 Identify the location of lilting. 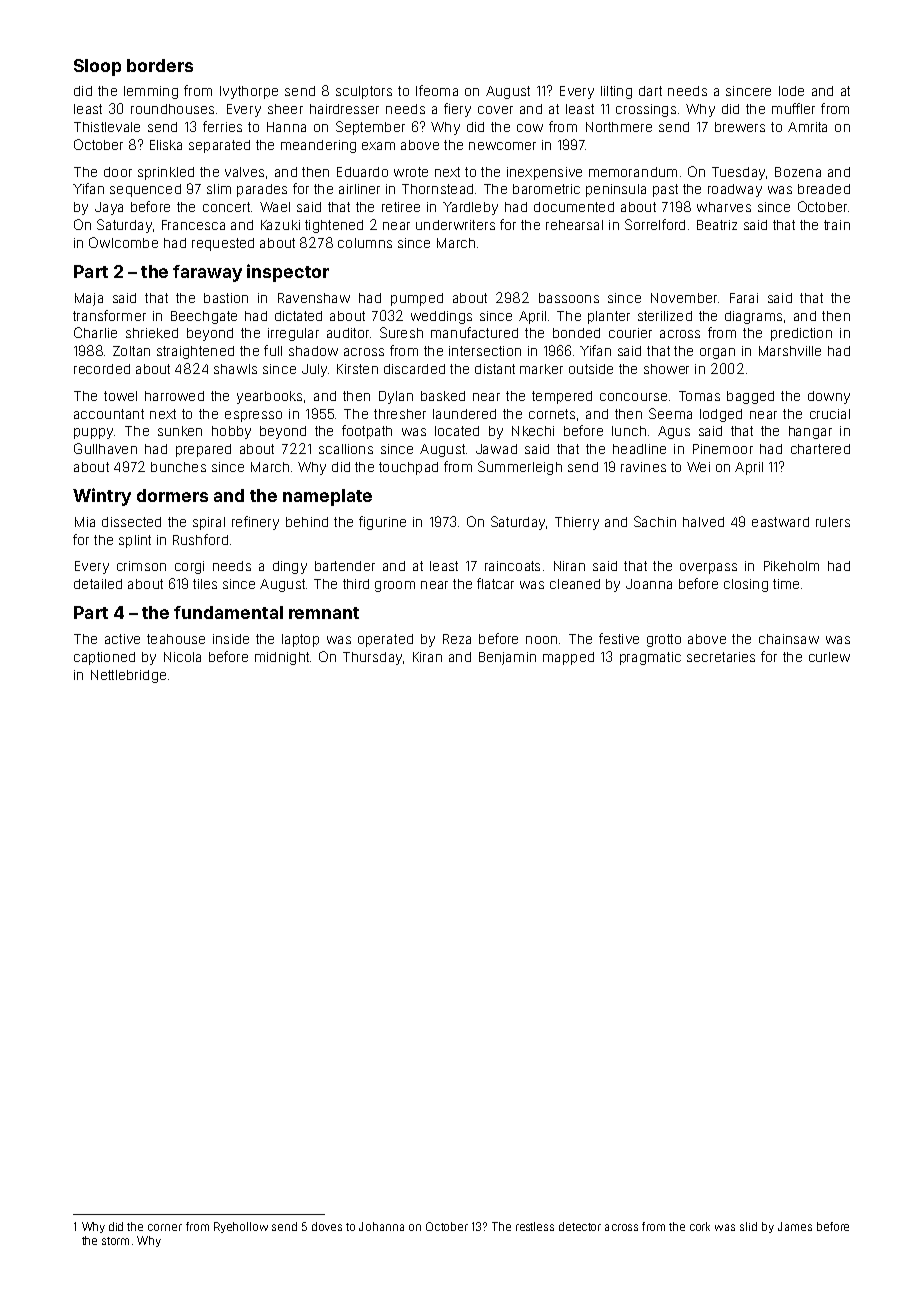
(616, 92).
